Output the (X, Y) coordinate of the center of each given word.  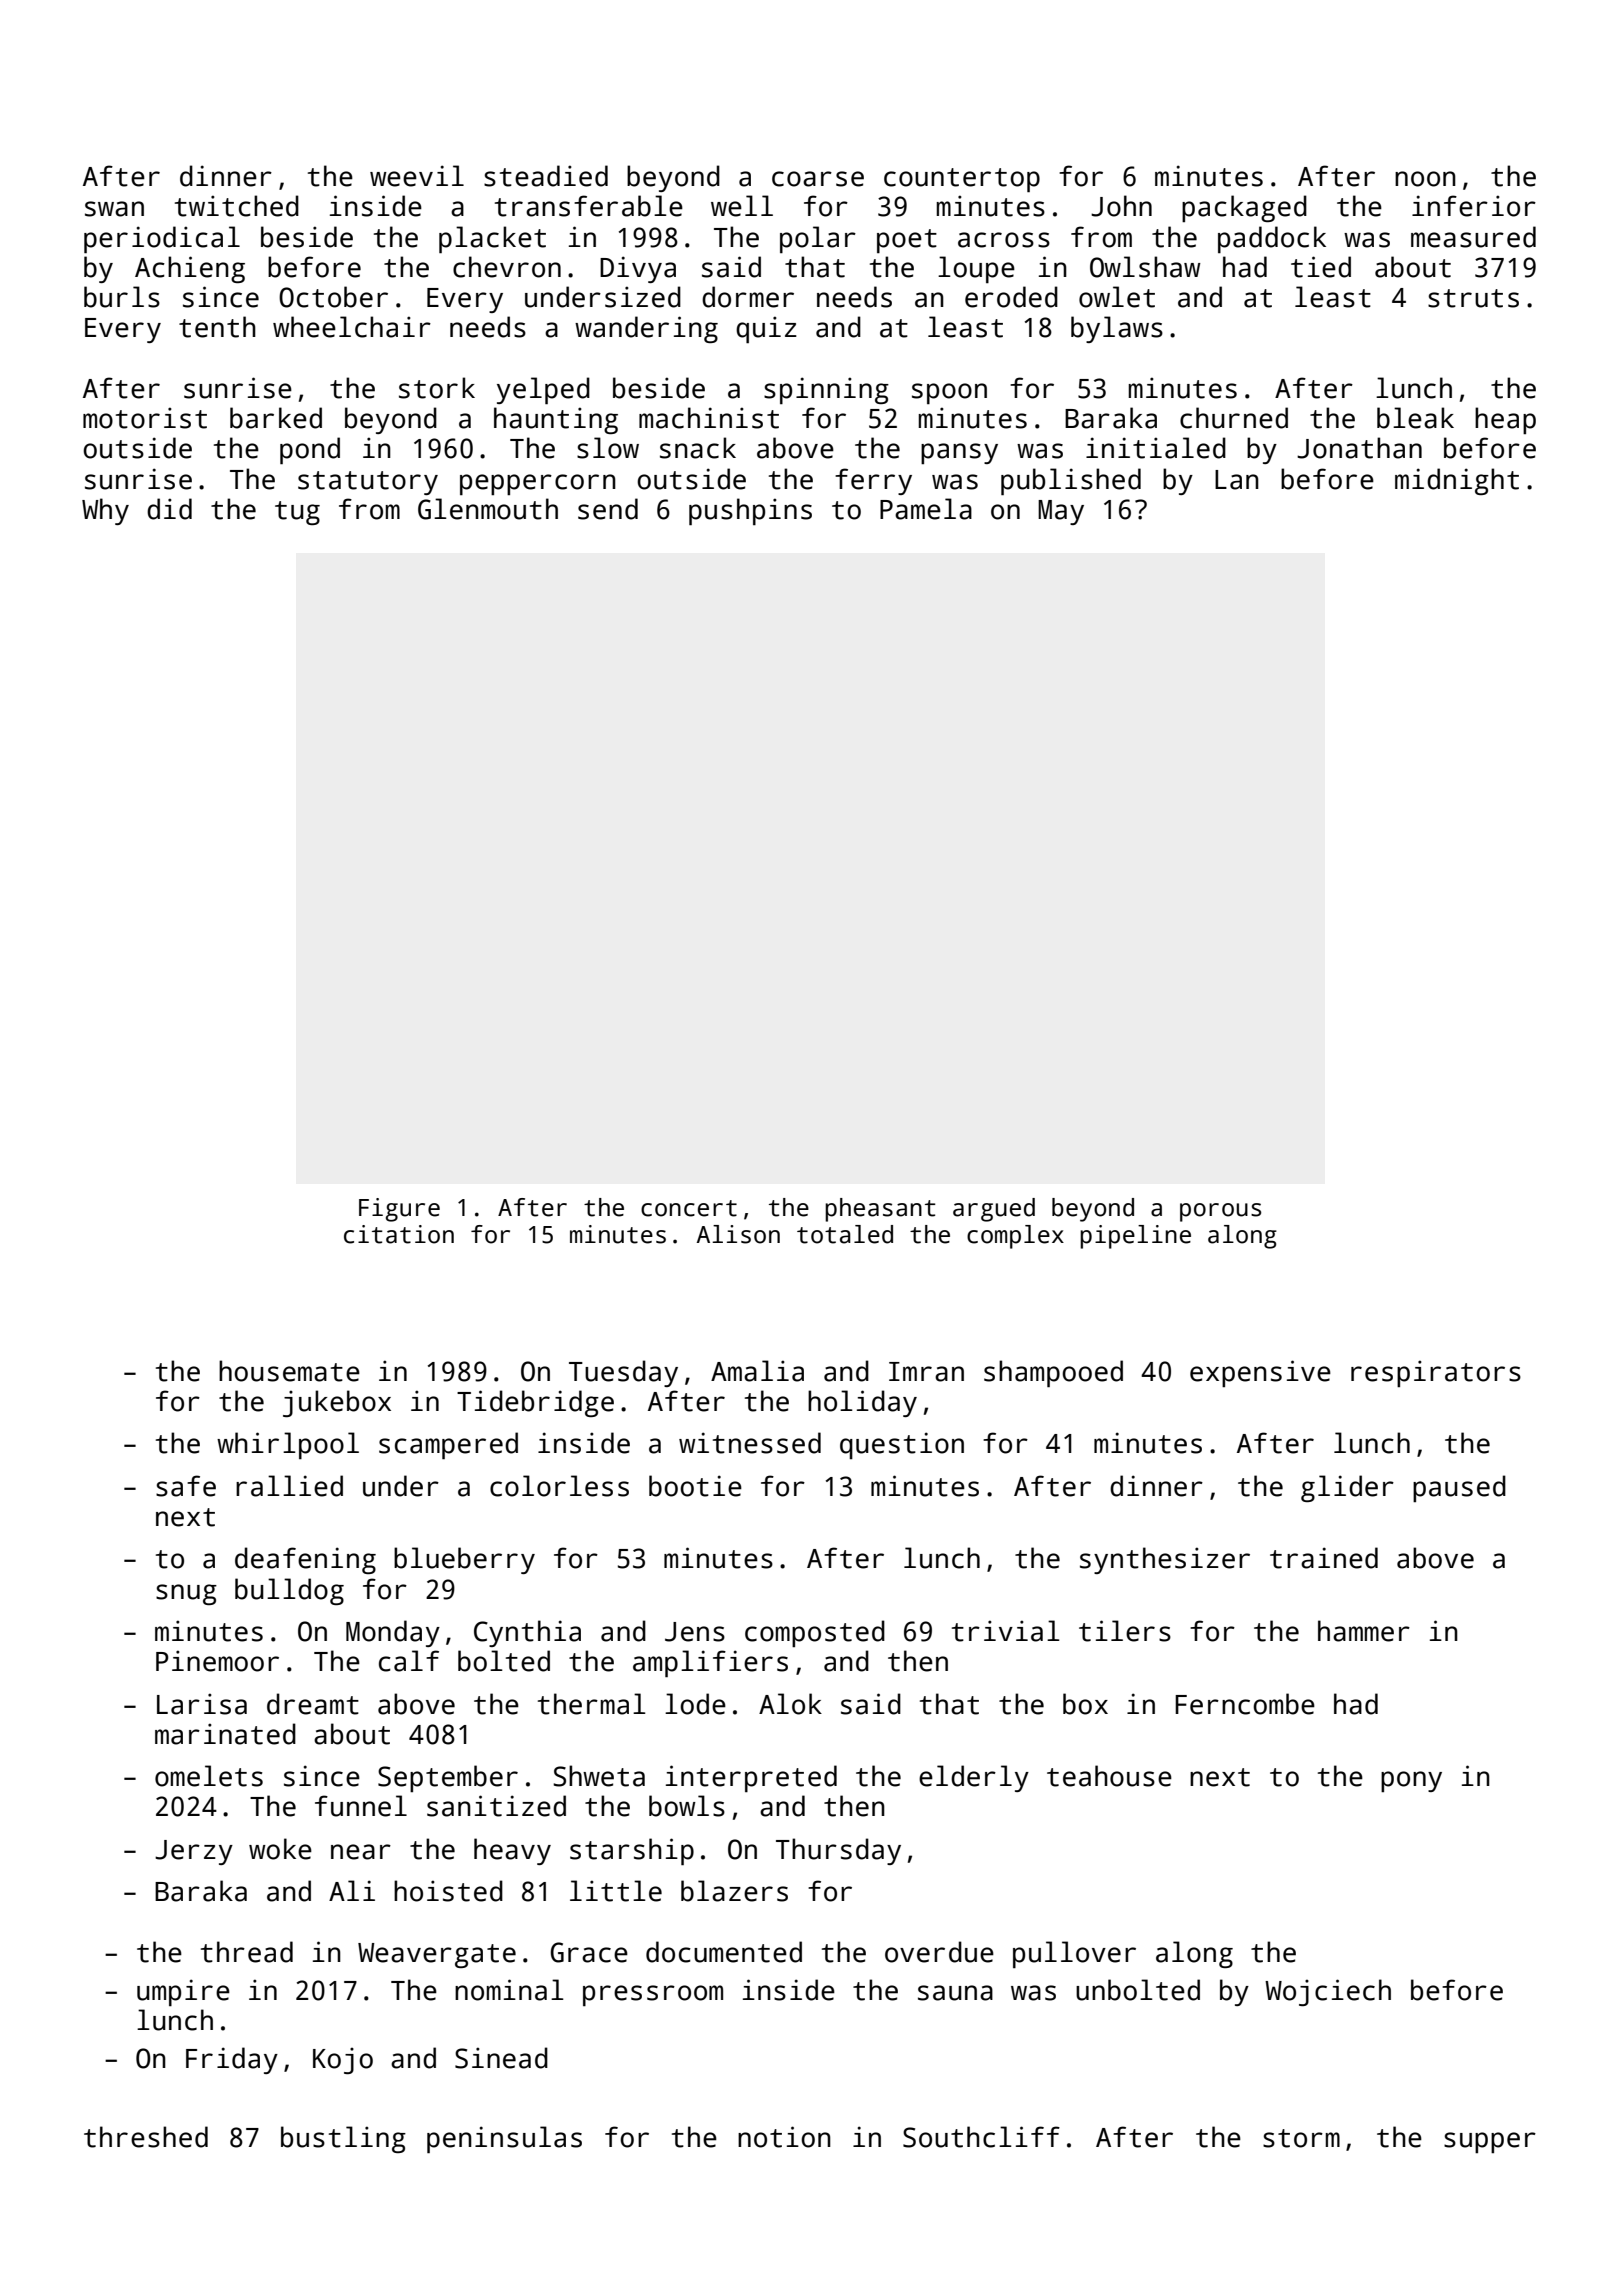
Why (105, 511)
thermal (592, 1704)
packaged (1244, 208)
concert (689, 1208)
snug (186, 1594)
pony (1411, 1781)
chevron (507, 267)
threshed (146, 2137)
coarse (818, 179)
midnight (1457, 481)
